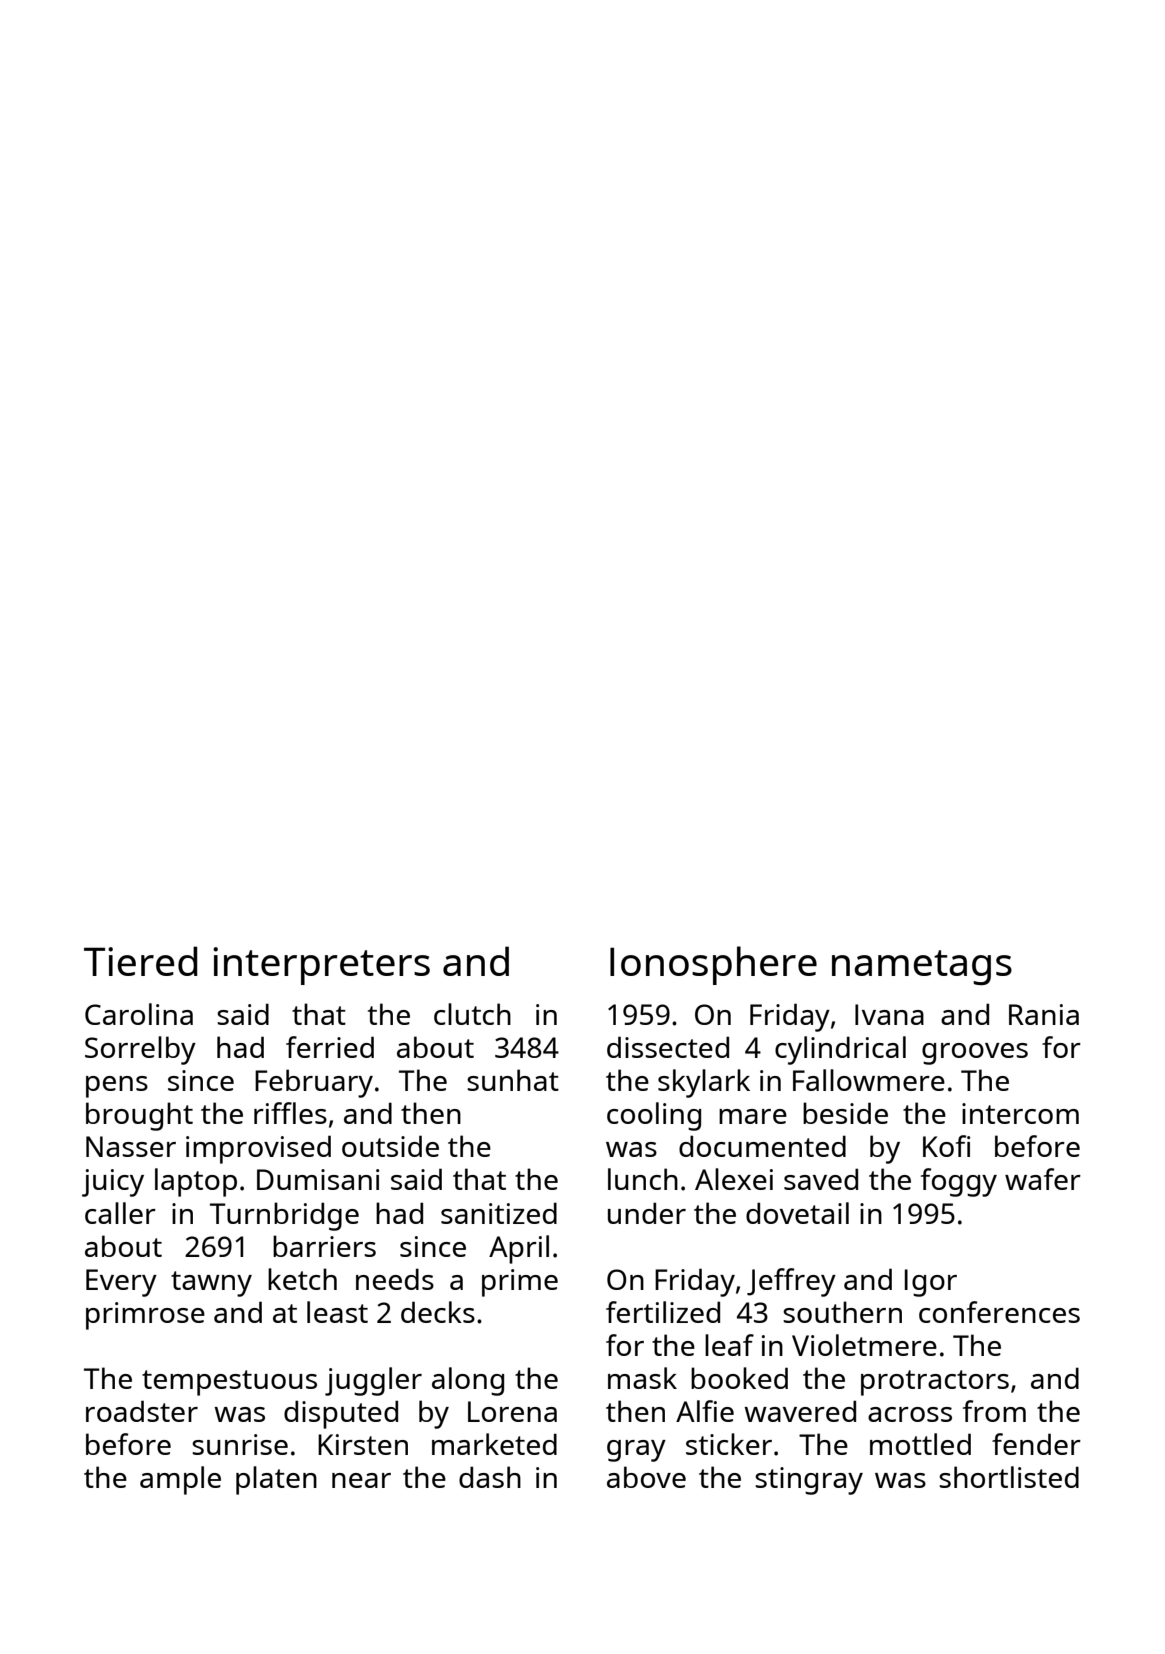 This screenshot has width=1165, height=1654. Describe the element at coordinates (321, 966) in the screenshot. I see `interpreters` at that location.
